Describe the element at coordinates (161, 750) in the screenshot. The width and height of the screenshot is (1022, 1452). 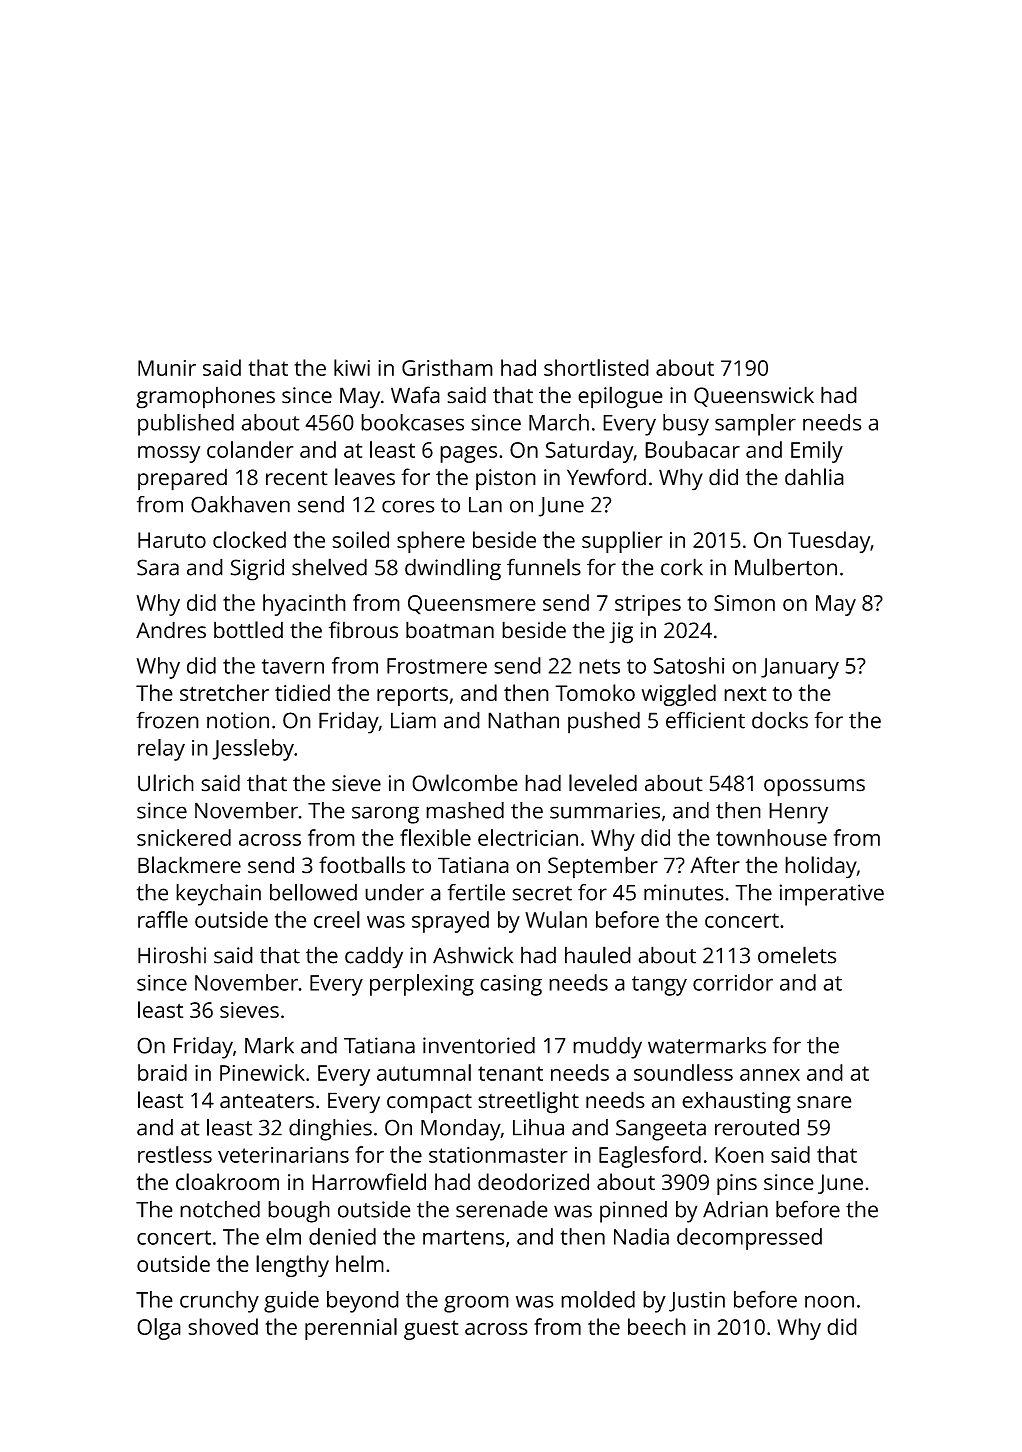
I see `relay` at that location.
